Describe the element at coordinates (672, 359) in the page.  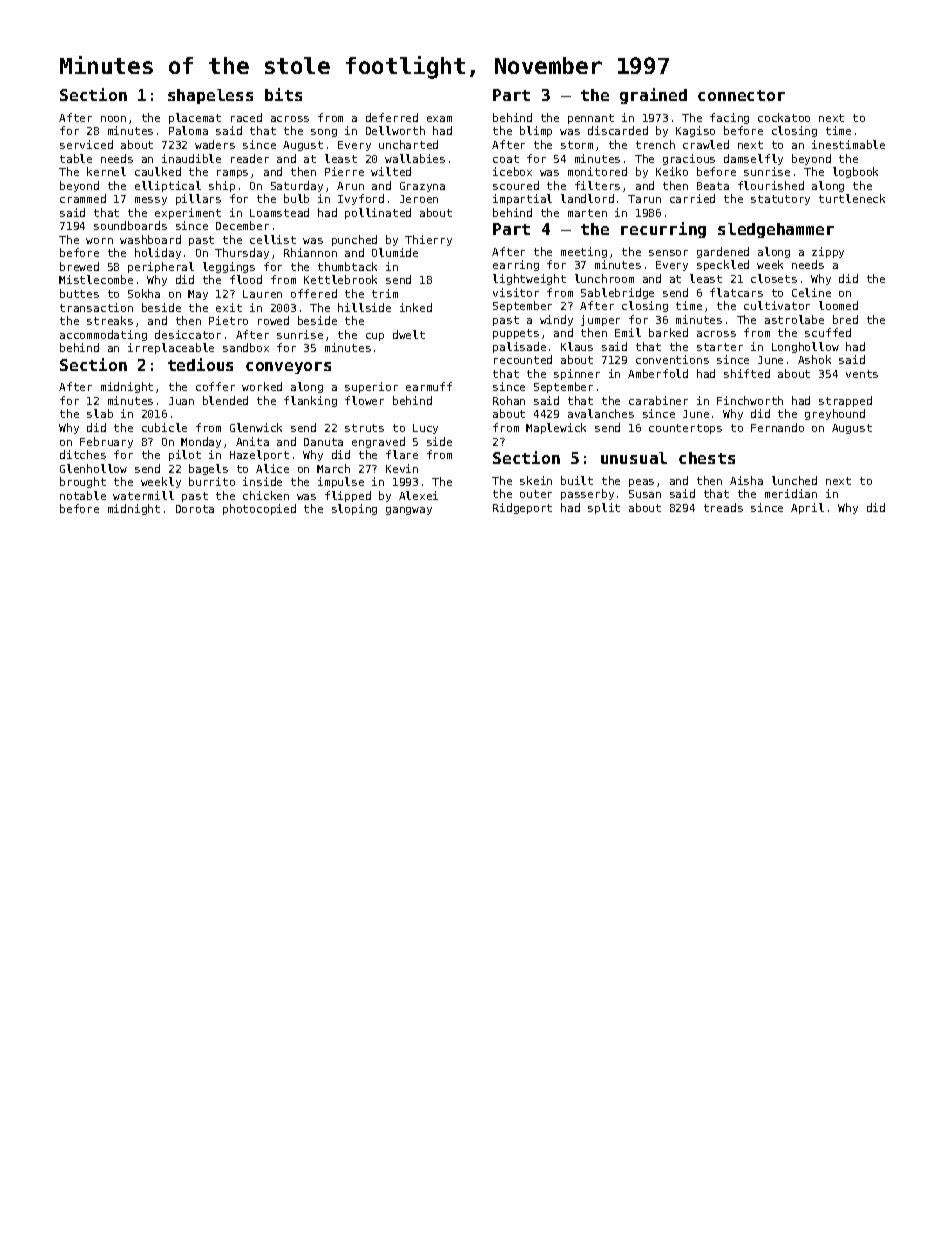
I see `conventions` at that location.
